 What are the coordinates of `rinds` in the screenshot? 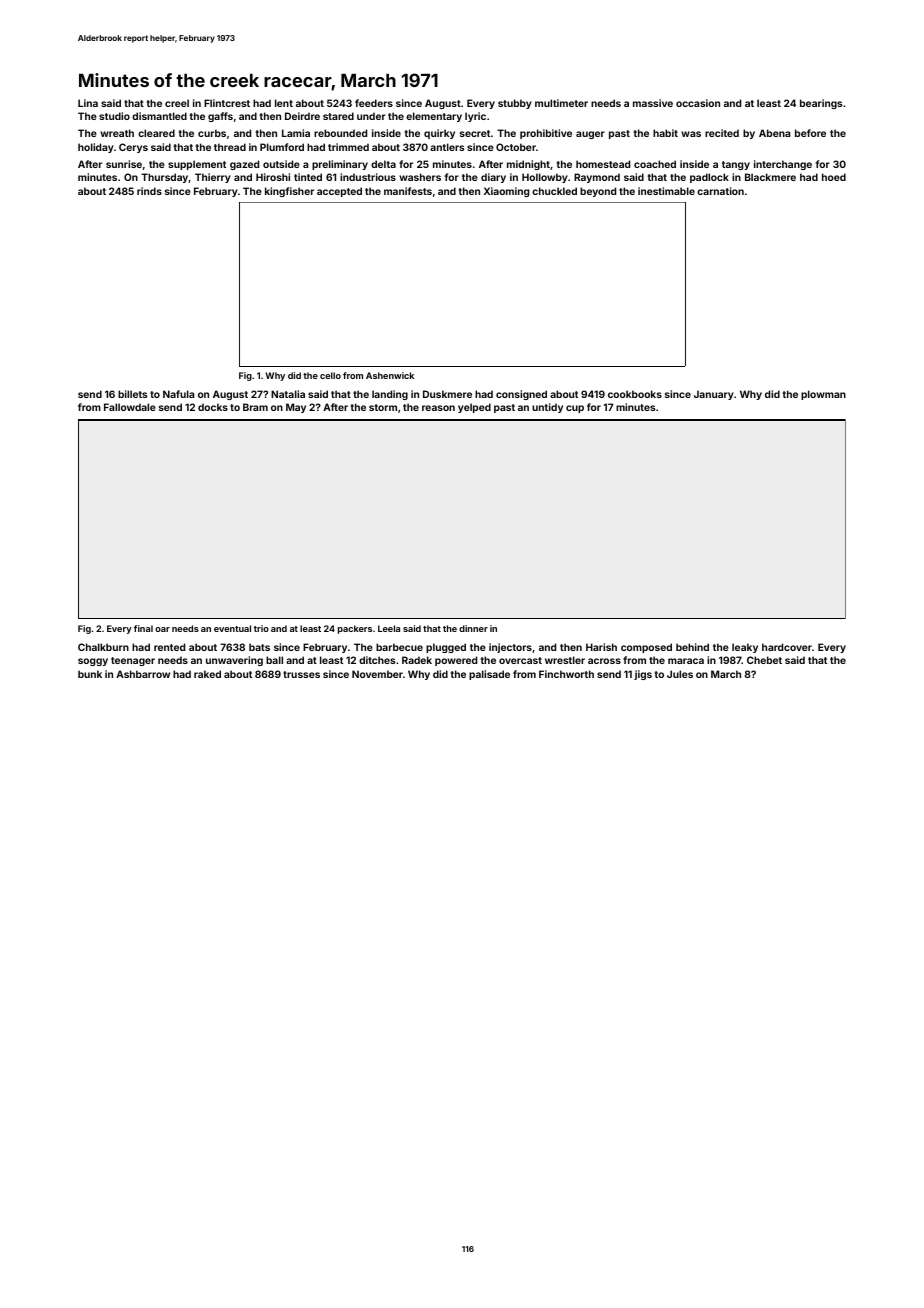 It's located at (149, 191).
